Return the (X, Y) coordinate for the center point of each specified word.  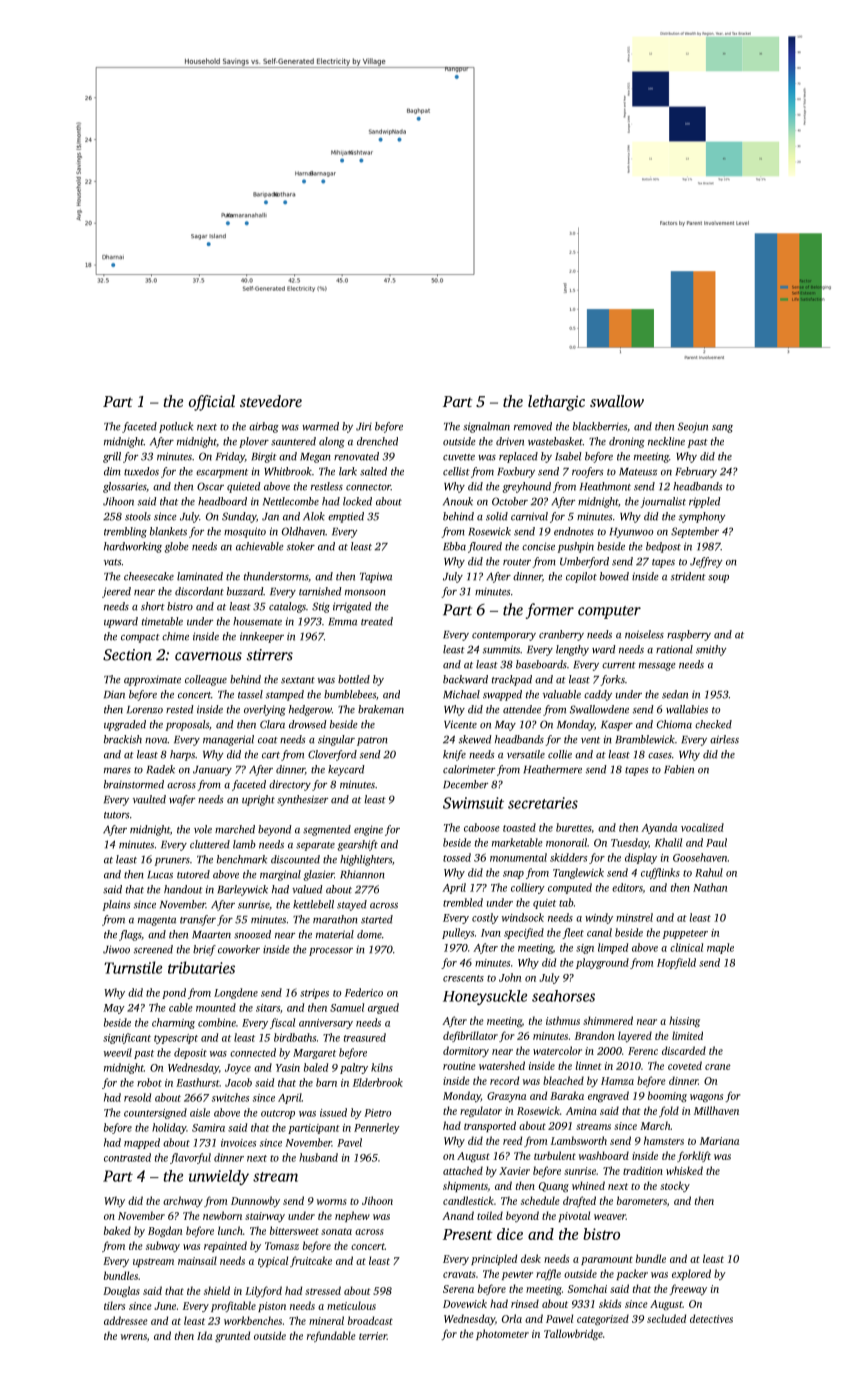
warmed (320, 426)
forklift (694, 1156)
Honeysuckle (485, 997)
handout (183, 889)
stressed (323, 1290)
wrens (134, 1337)
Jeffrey (706, 562)
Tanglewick (578, 873)
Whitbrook (288, 471)
